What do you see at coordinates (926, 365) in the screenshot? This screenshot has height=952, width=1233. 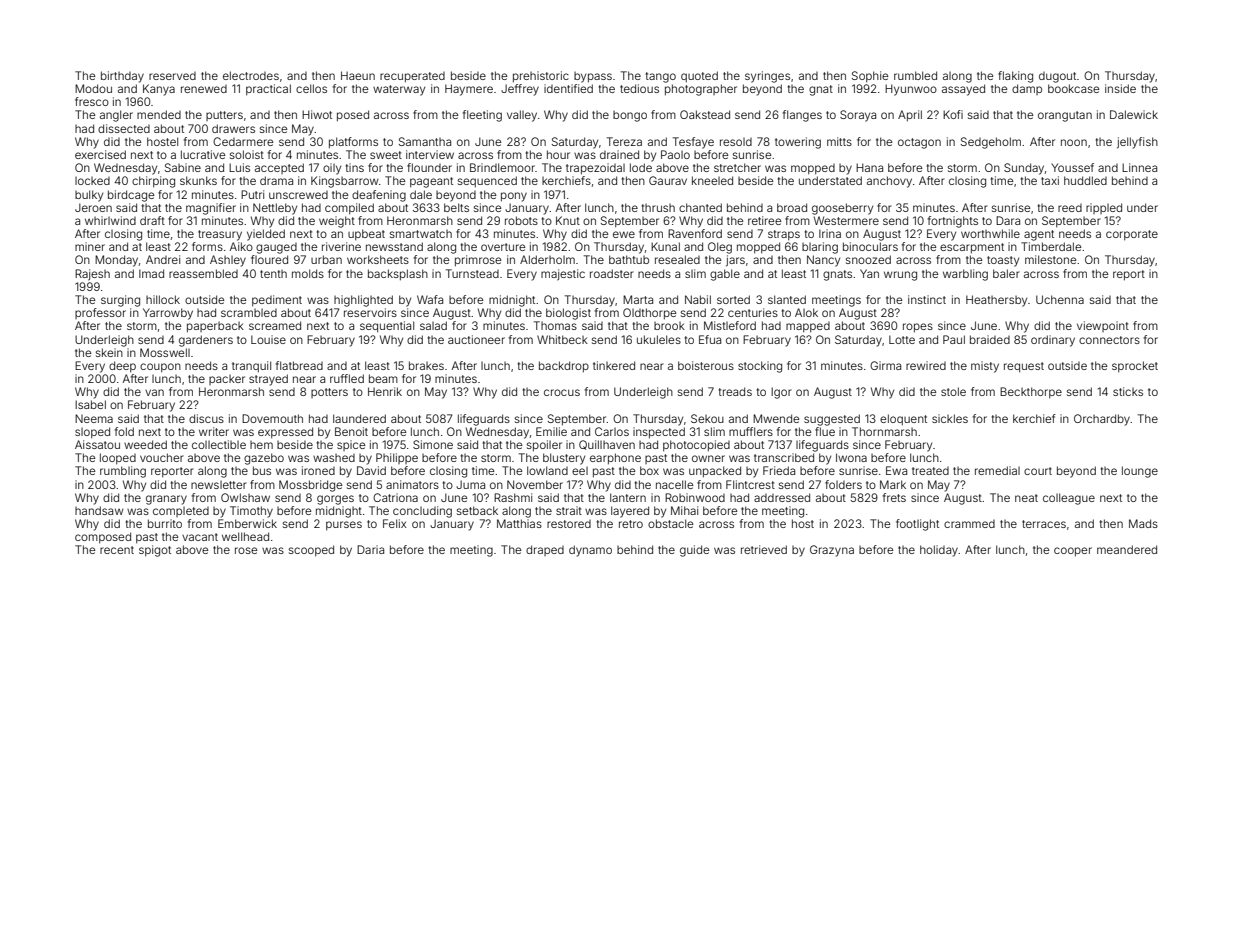 I see `rewired` at bounding box center [926, 365].
